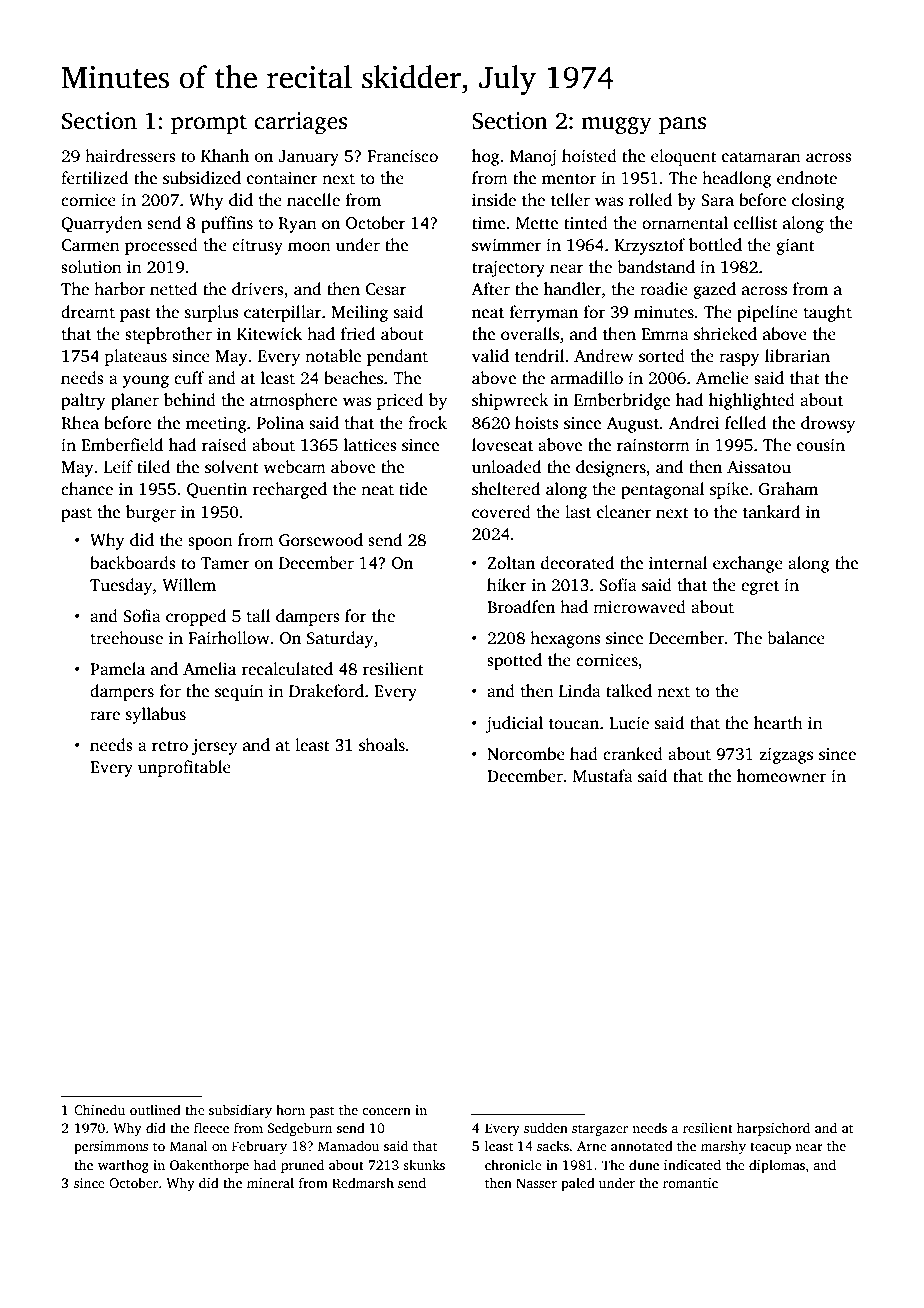 The image size is (924, 1308). Describe the element at coordinates (694, 422) in the screenshot. I see `Andrei` at that location.
